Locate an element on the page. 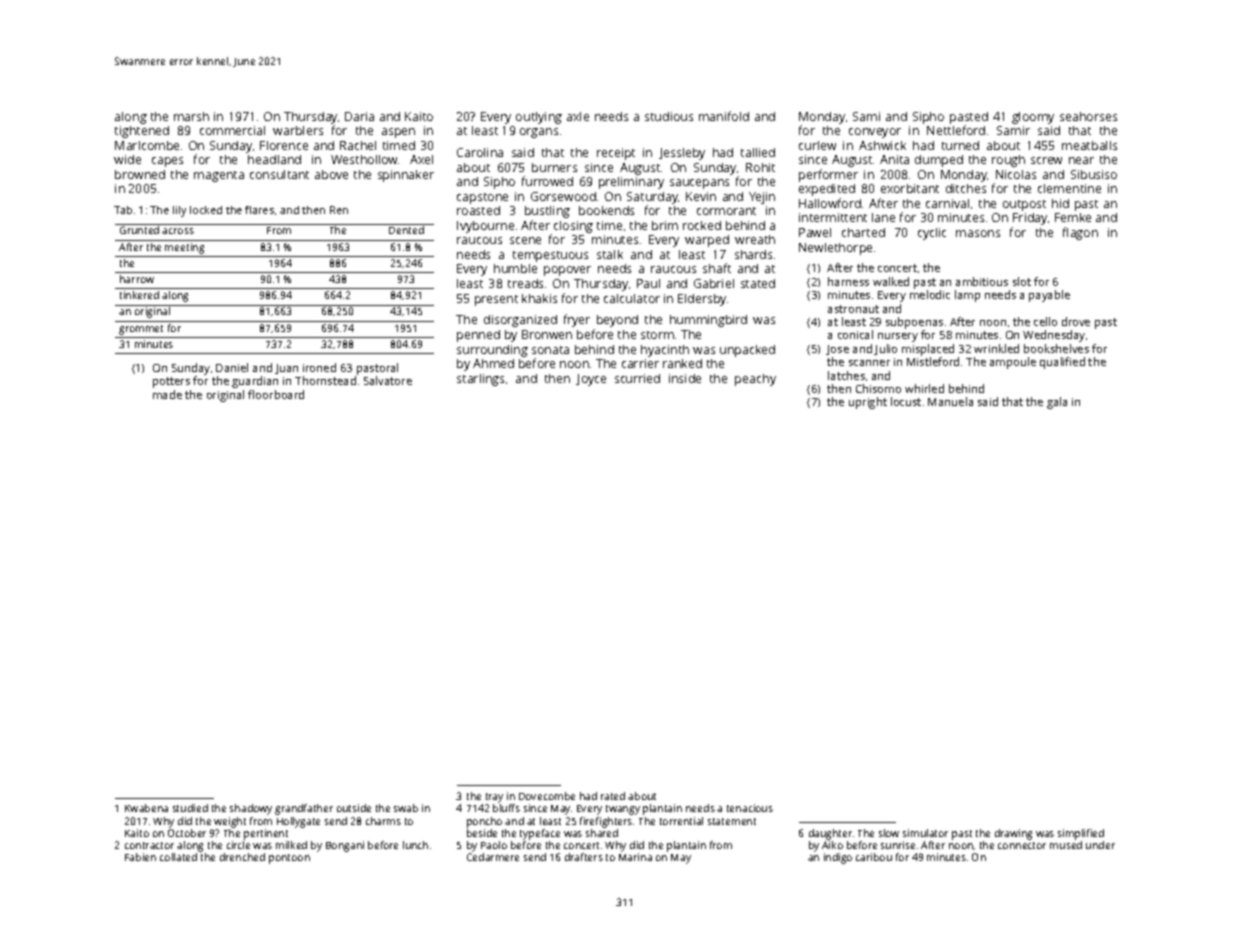 The height and width of the image is (952, 1233). studious is located at coordinates (669, 116).
